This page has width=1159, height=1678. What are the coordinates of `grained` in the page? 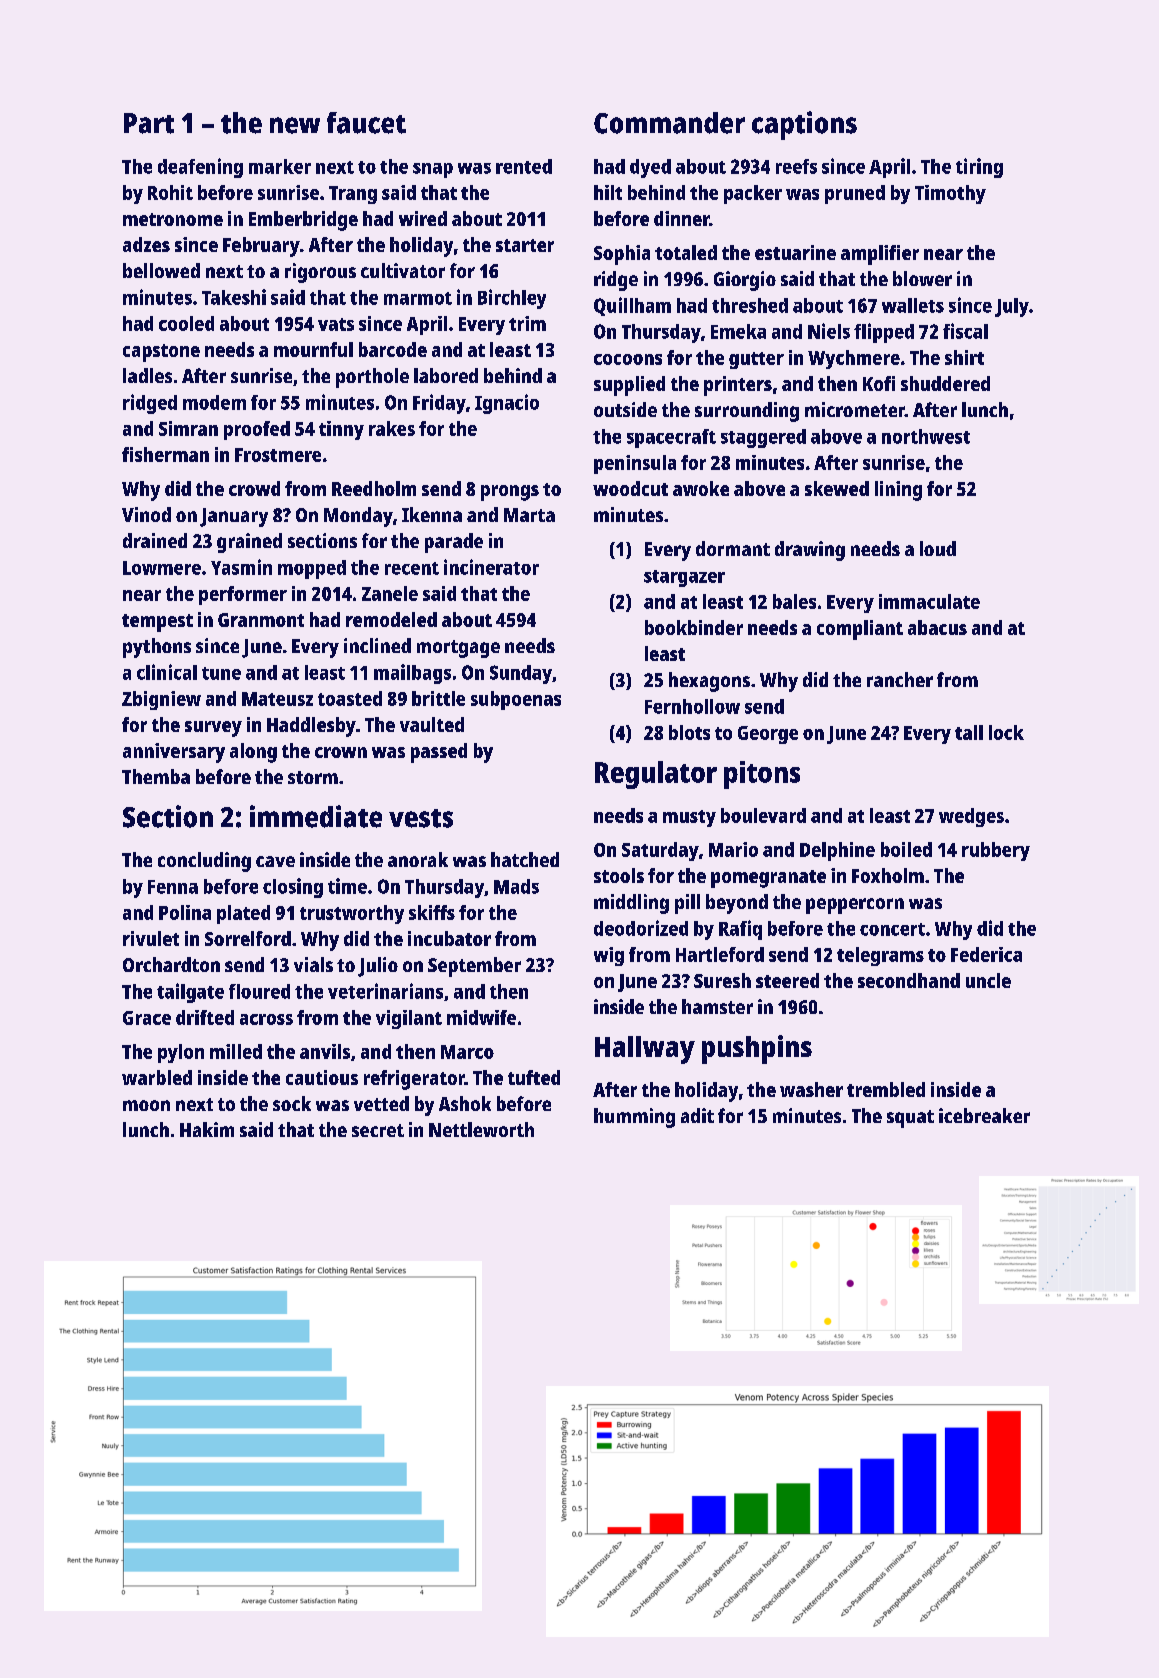 It's located at (249, 543).
